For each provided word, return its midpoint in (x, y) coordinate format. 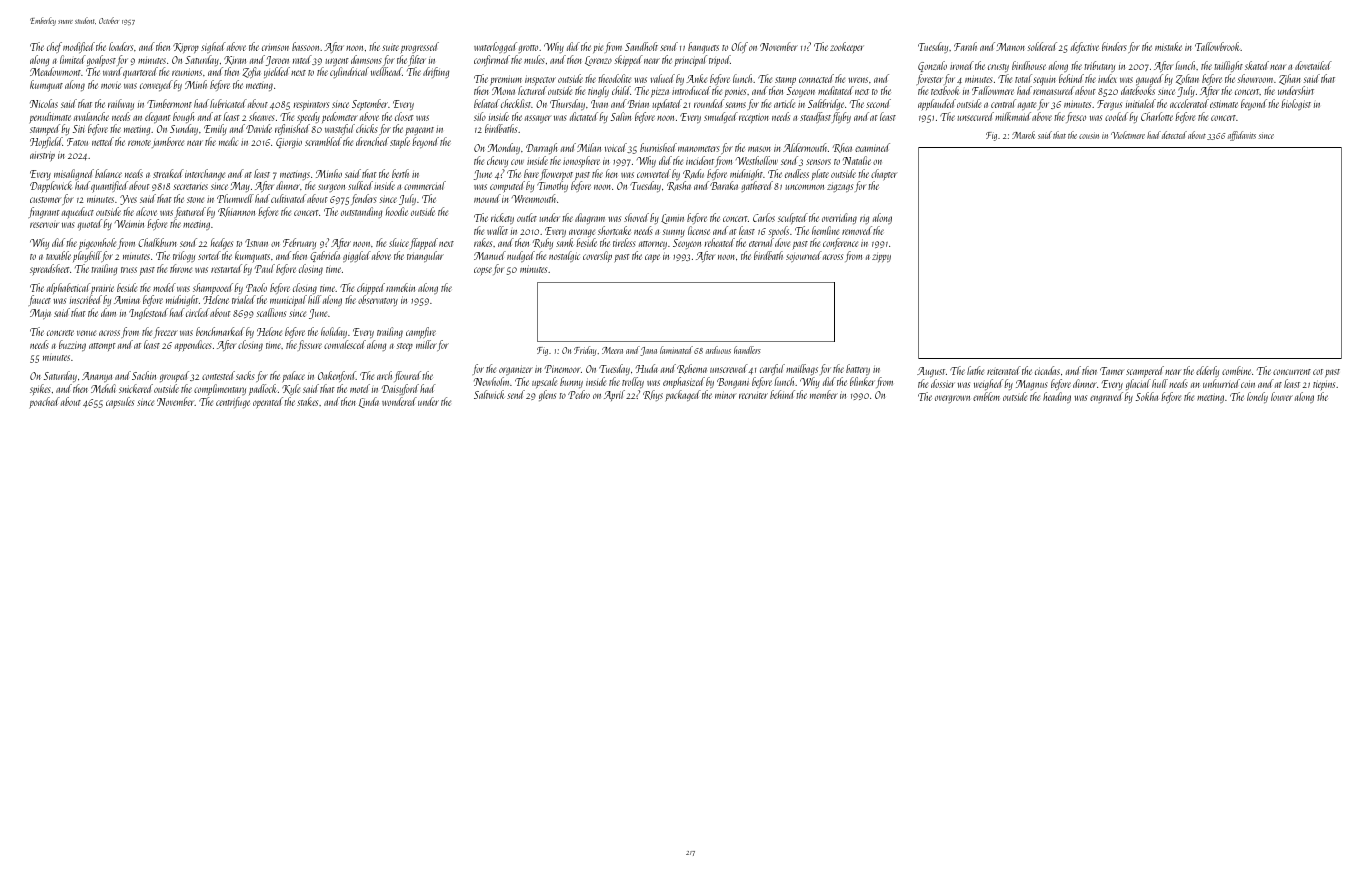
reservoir (44, 225)
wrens (858, 80)
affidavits (1242, 136)
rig (864, 220)
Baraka (724, 185)
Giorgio (289, 143)
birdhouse (1029, 65)
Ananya (97, 377)
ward (112, 71)
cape (652, 258)
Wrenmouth (534, 198)
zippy (881, 258)
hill (314, 299)
